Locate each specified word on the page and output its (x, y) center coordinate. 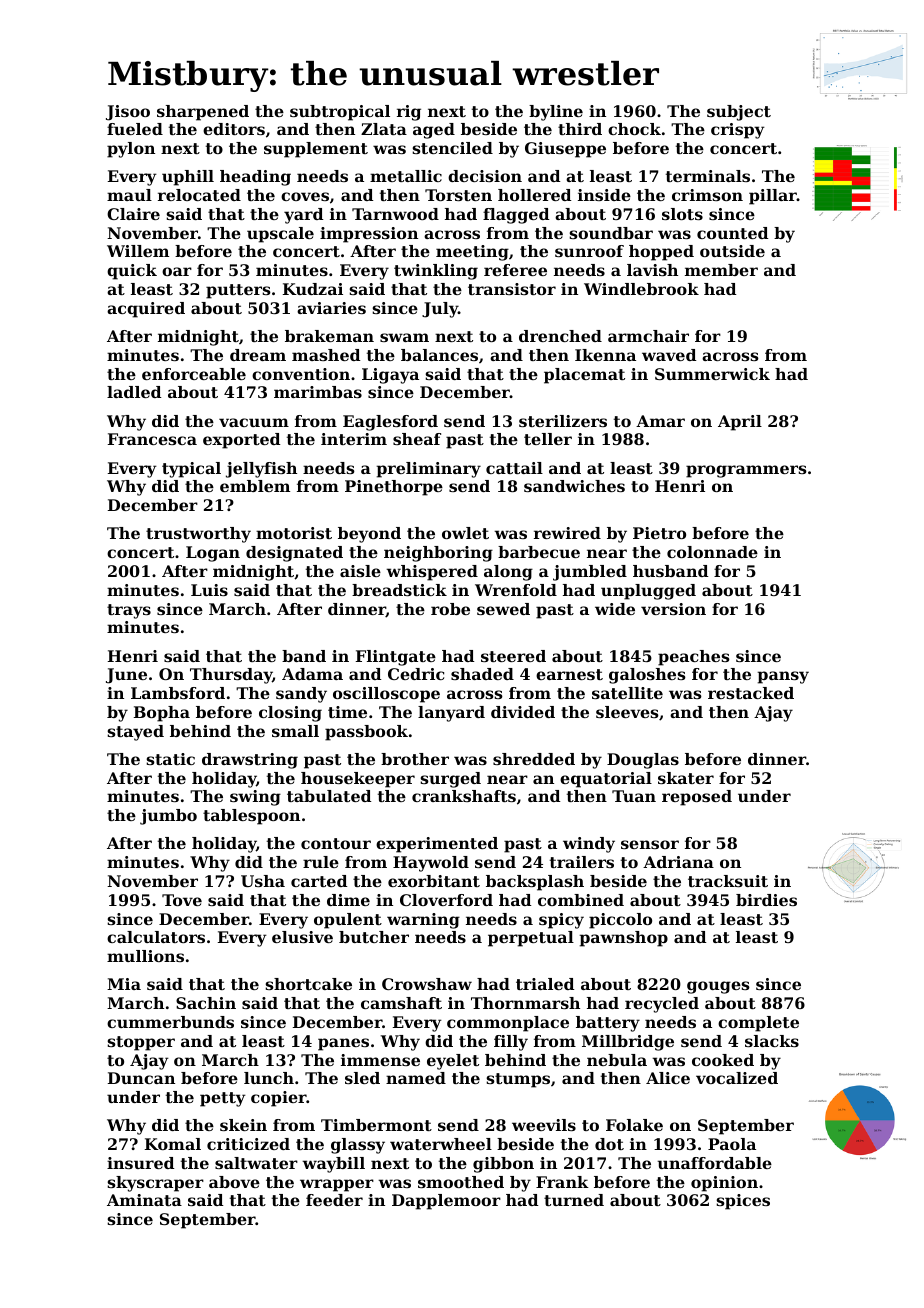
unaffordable (714, 1163)
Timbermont (376, 1125)
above (234, 1182)
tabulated (329, 796)
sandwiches (574, 486)
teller (548, 439)
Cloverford (446, 900)
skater (686, 778)
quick (132, 272)
